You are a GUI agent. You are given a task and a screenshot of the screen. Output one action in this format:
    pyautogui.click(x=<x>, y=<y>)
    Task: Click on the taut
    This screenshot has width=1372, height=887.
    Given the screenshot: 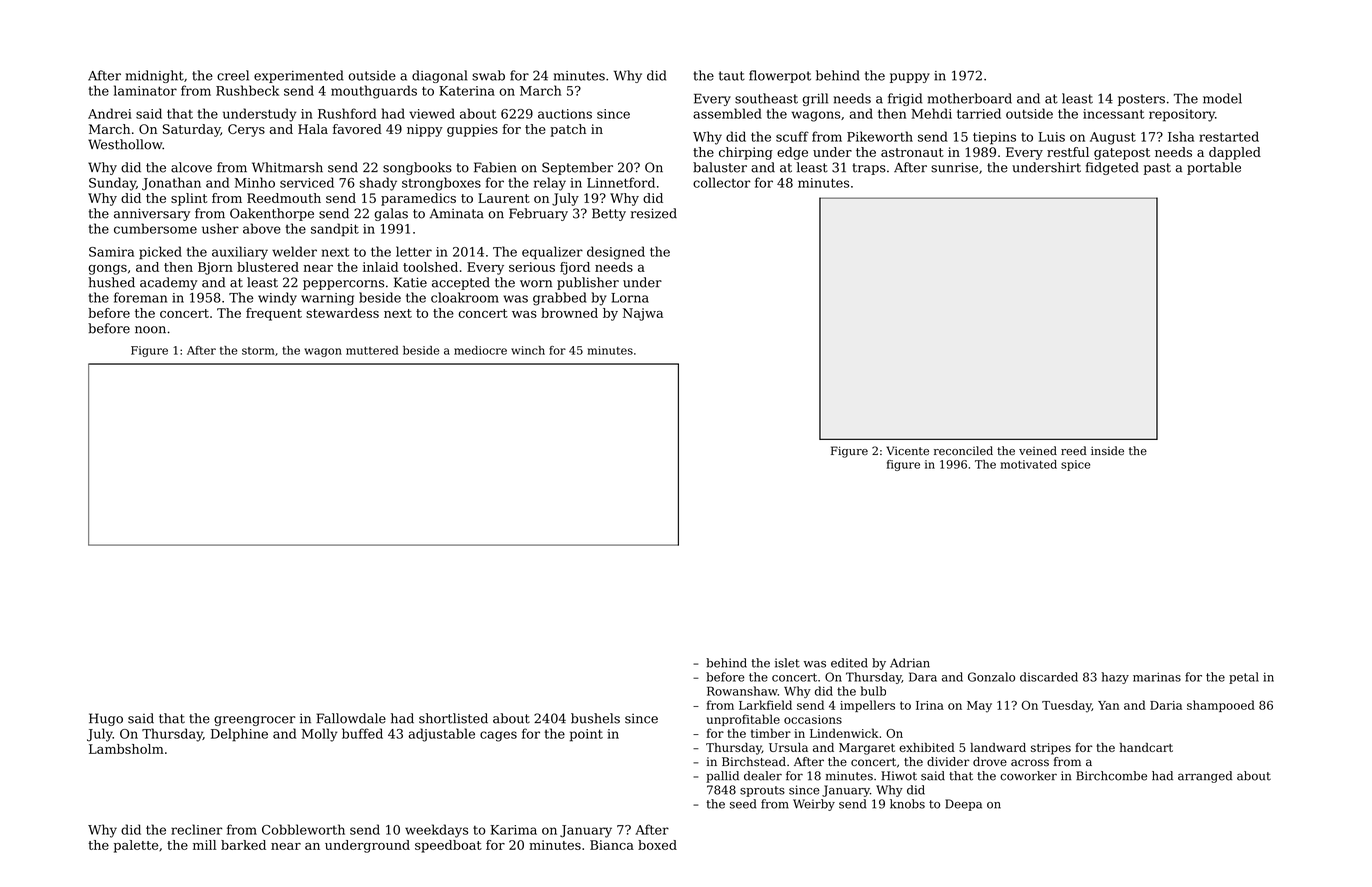 What is the action you would take?
    pyautogui.click(x=732, y=76)
